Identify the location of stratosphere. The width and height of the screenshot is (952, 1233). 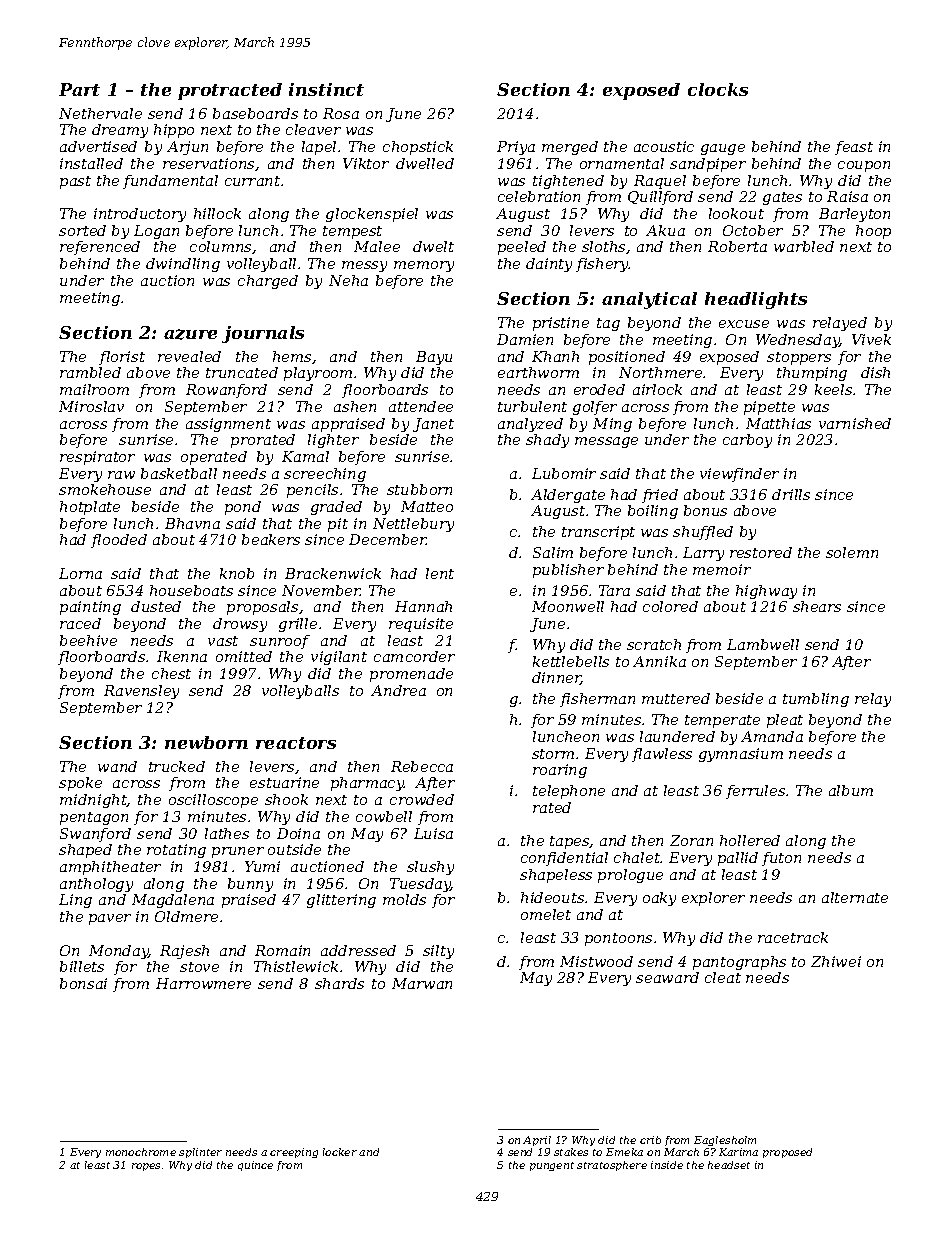
(612, 1166).
